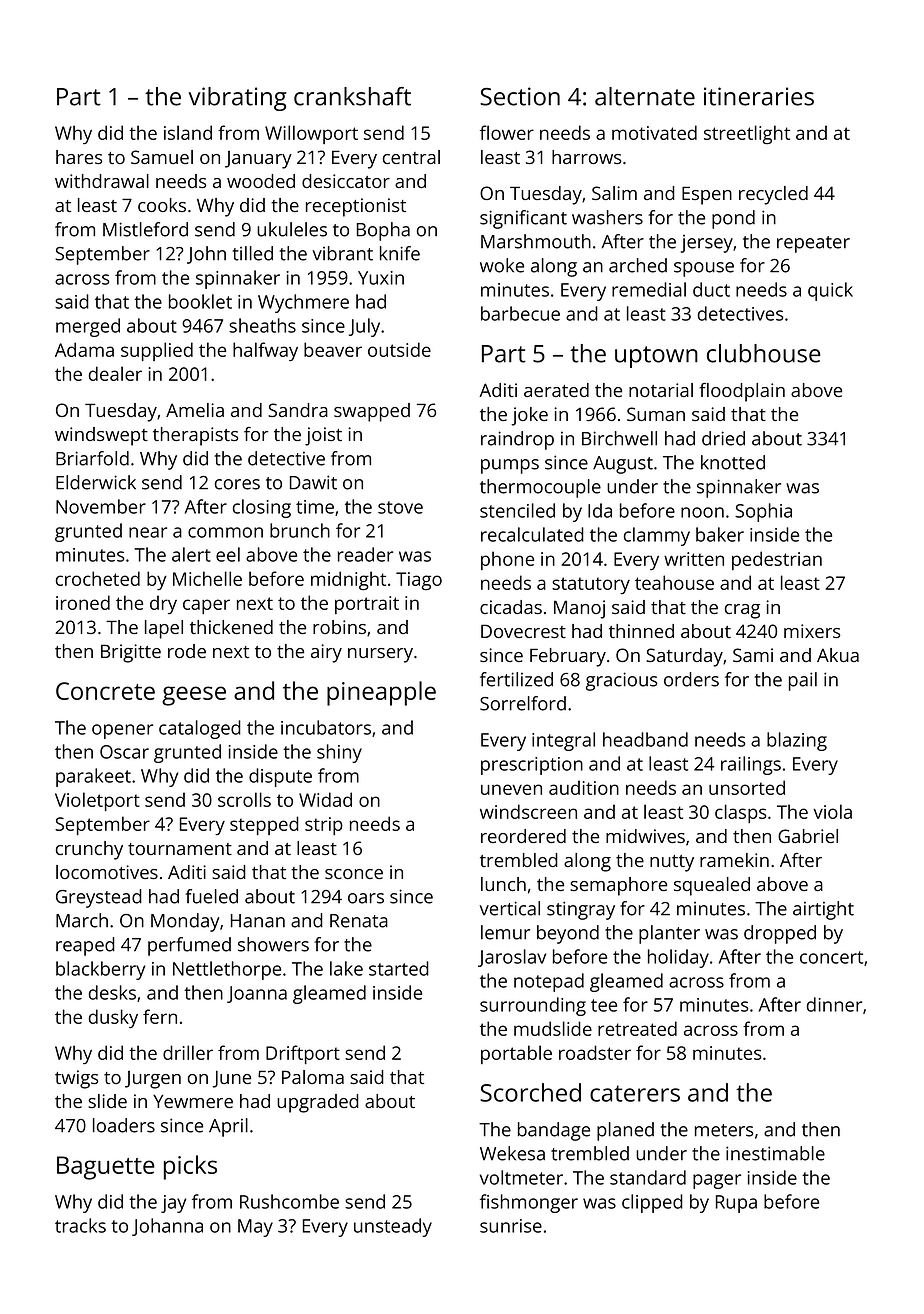 The image size is (924, 1314). What do you see at coordinates (579, 609) in the image?
I see `Manoj` at bounding box center [579, 609].
